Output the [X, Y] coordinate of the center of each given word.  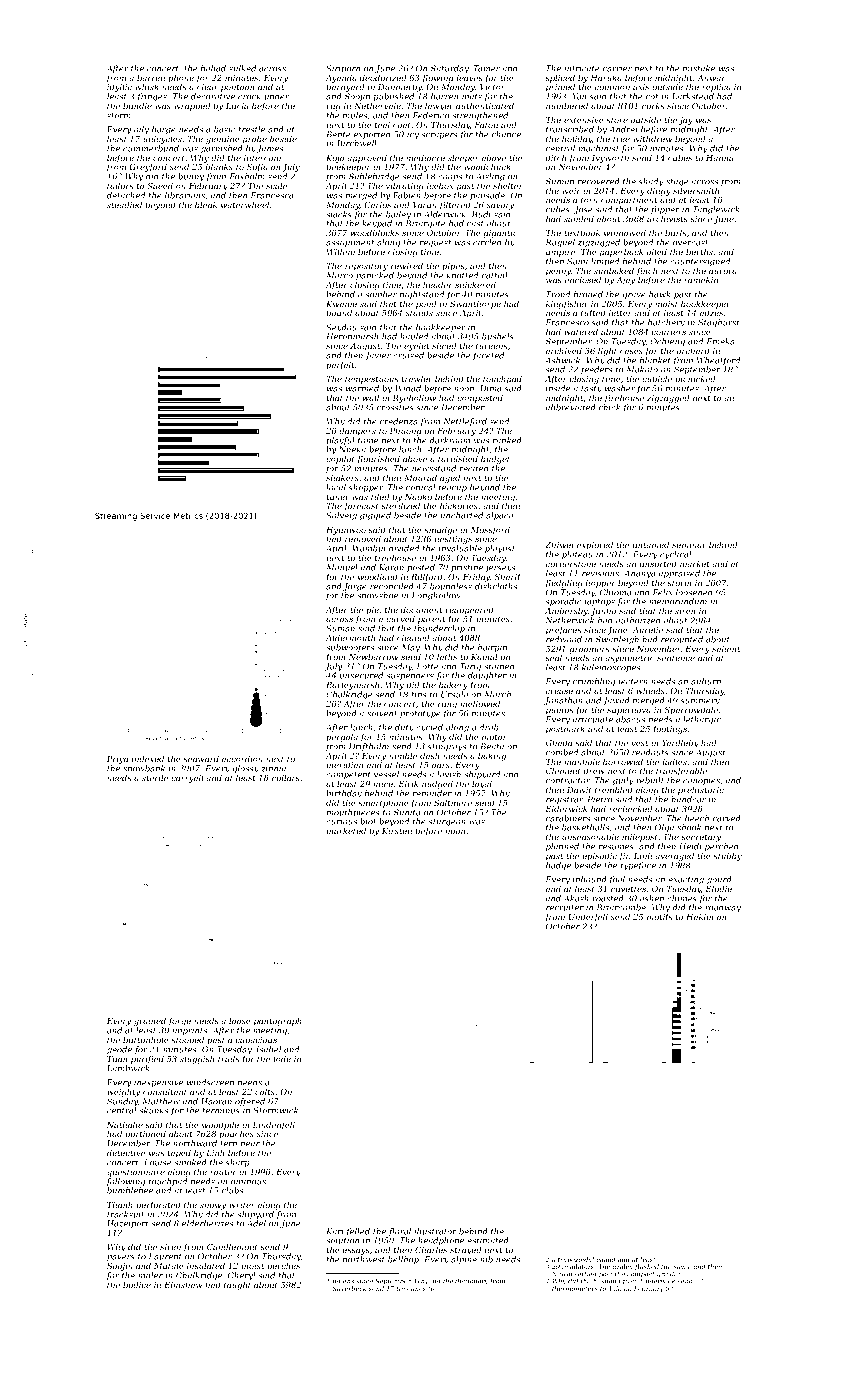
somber [381, 294]
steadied [124, 204]
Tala [615, 1288]
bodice [137, 1284]
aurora [723, 271]
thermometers [574, 1288]
